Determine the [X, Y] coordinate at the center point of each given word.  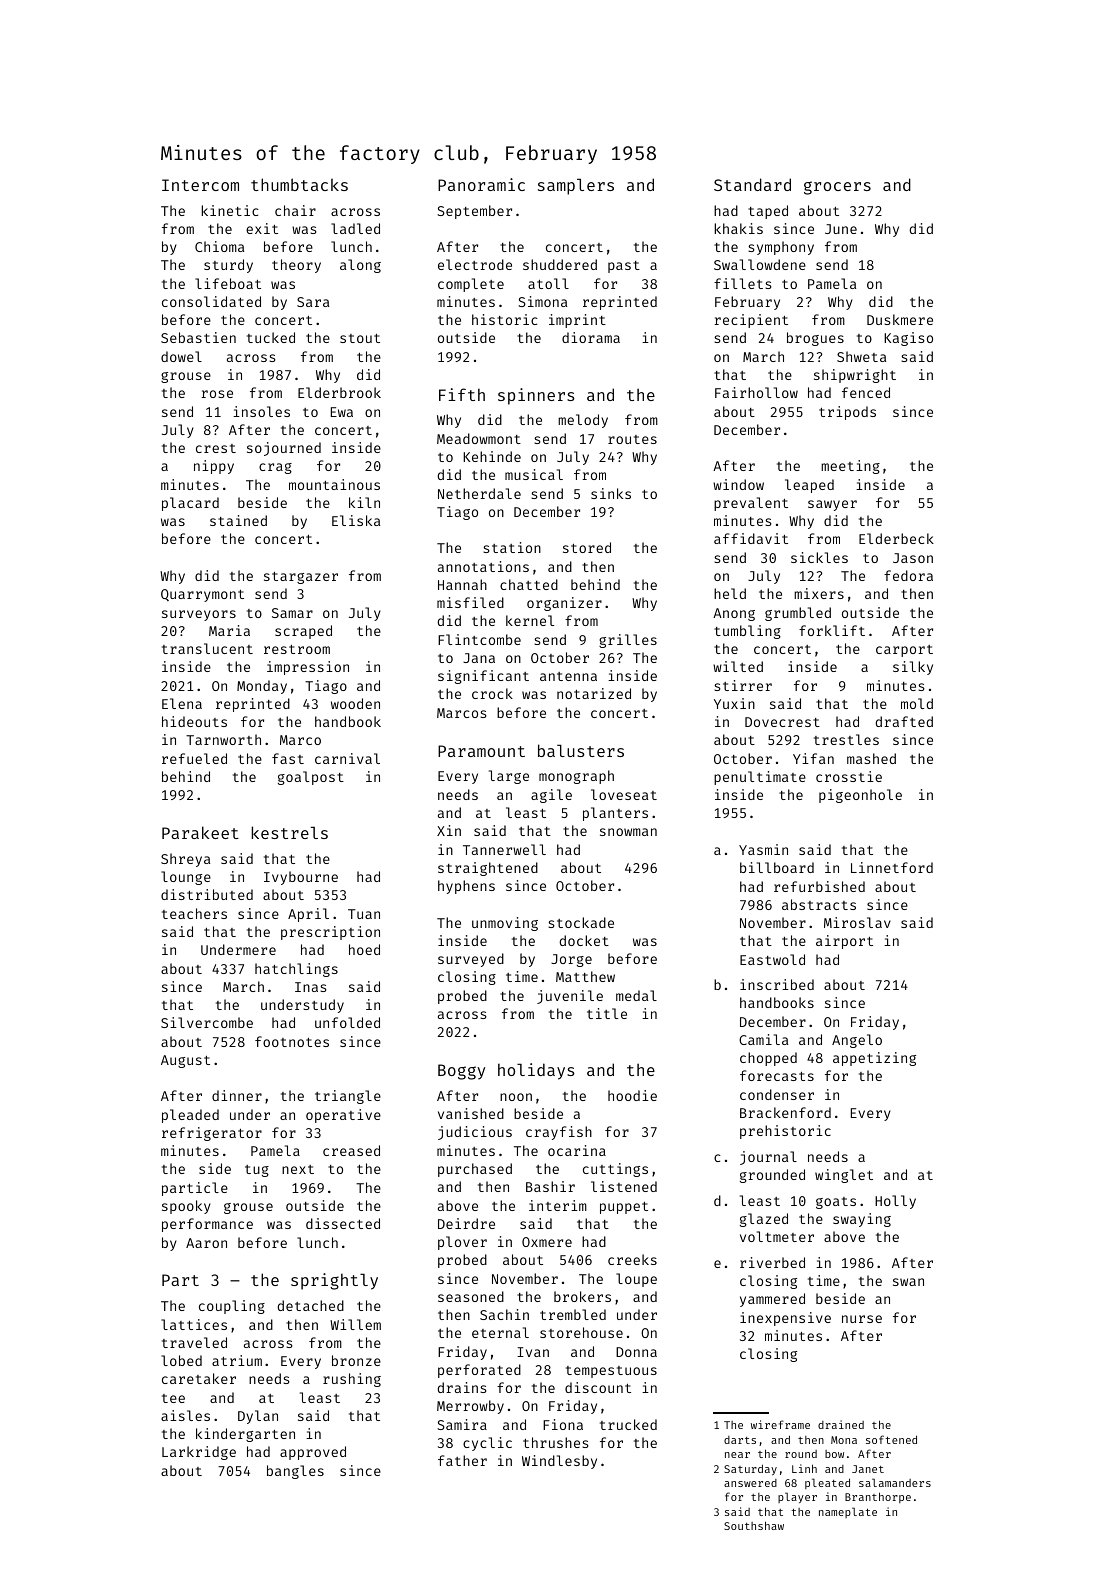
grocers [837, 188]
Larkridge [199, 1453]
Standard [752, 184]
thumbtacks [299, 184]
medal [636, 995]
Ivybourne [301, 878]
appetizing [874, 1059]
